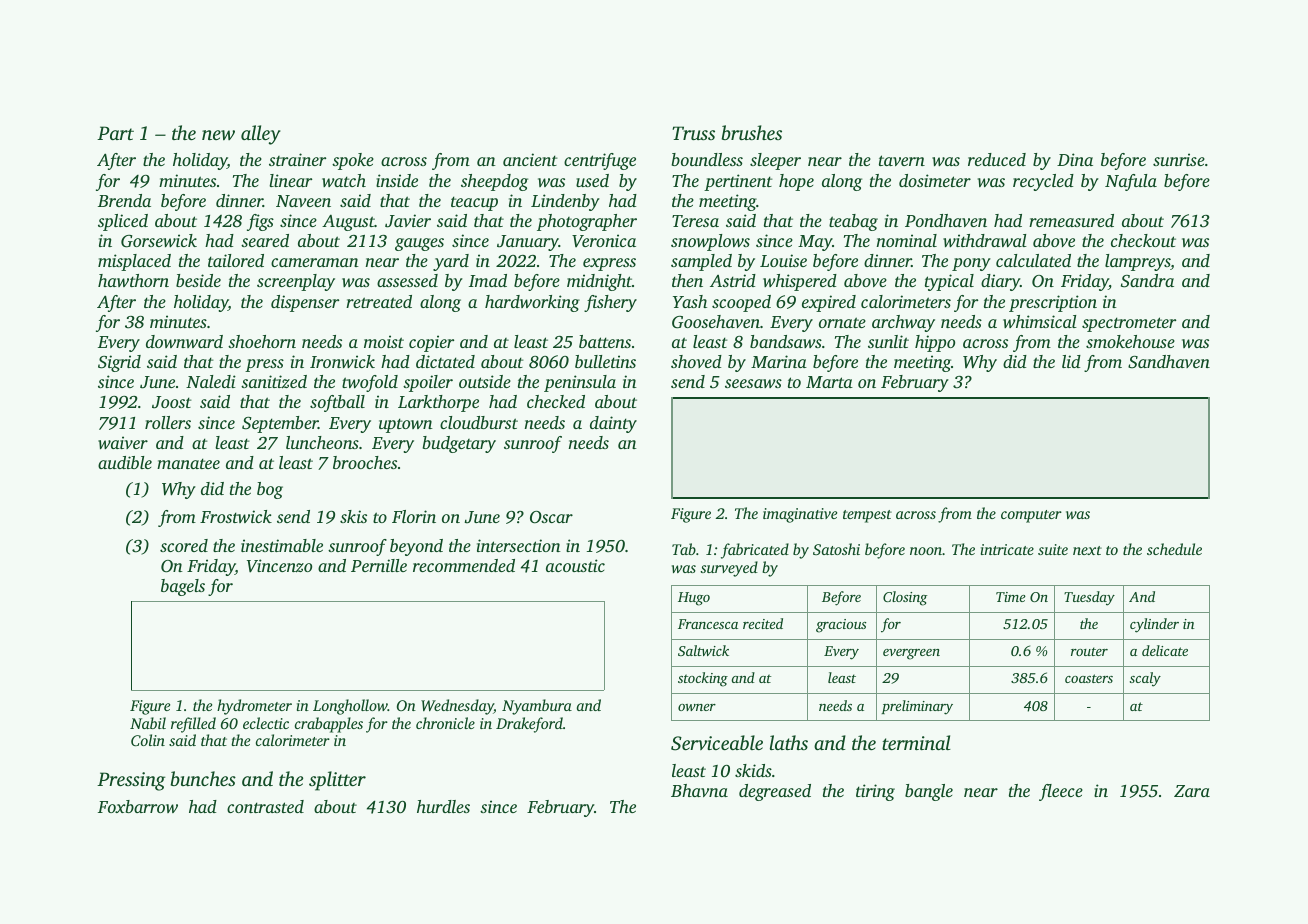 Image resolution: width=1308 pixels, height=924 pixels. Describe the element at coordinates (707, 159) in the document. I see `boundless` at that location.
